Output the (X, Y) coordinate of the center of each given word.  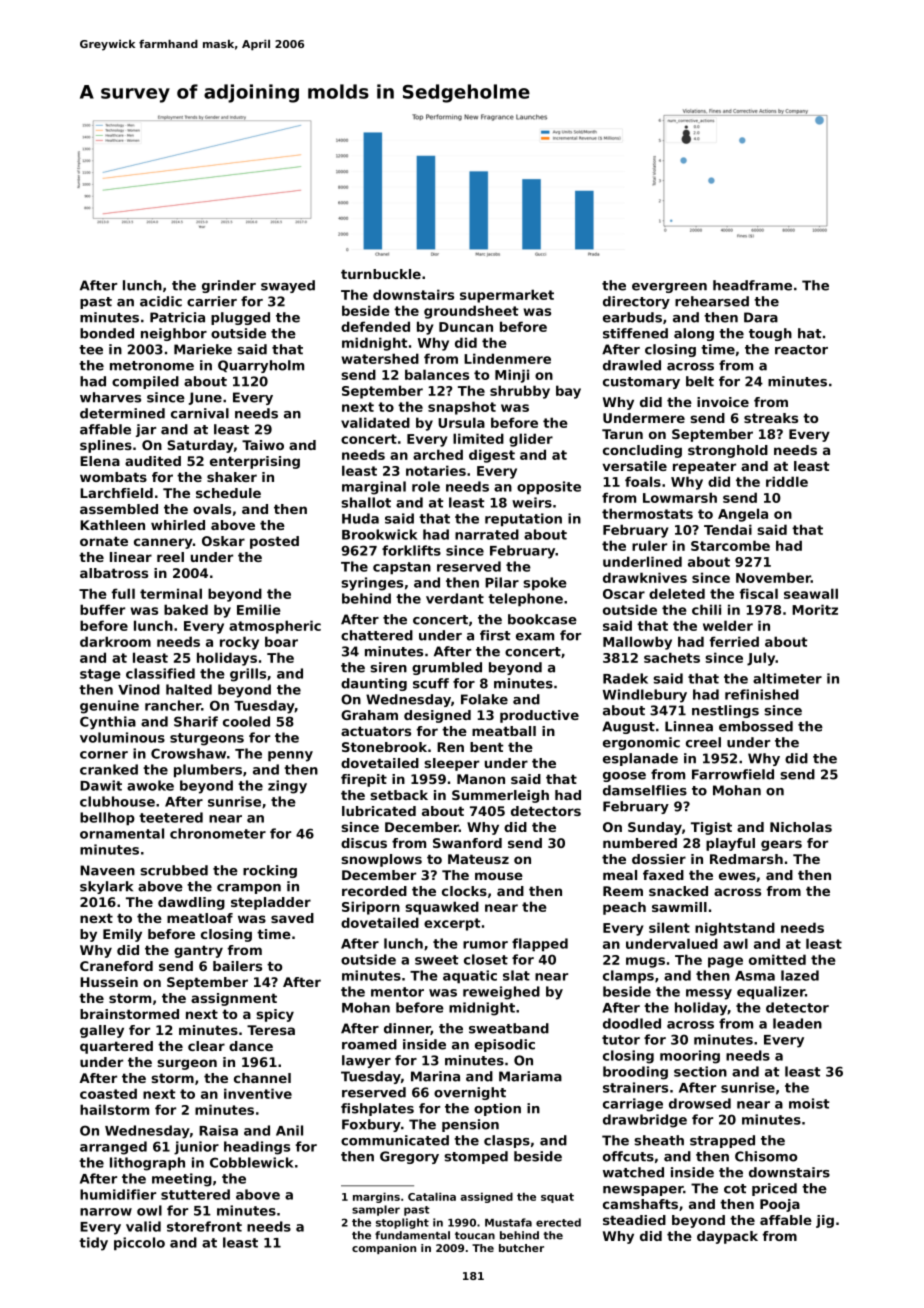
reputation (523, 520)
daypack (727, 1237)
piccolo (139, 1244)
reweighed (501, 993)
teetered (171, 817)
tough (770, 334)
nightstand (735, 929)
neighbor (174, 334)
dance (251, 1046)
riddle (787, 481)
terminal (171, 593)
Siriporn (371, 908)
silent (669, 927)
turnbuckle (381, 274)
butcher (521, 1248)
